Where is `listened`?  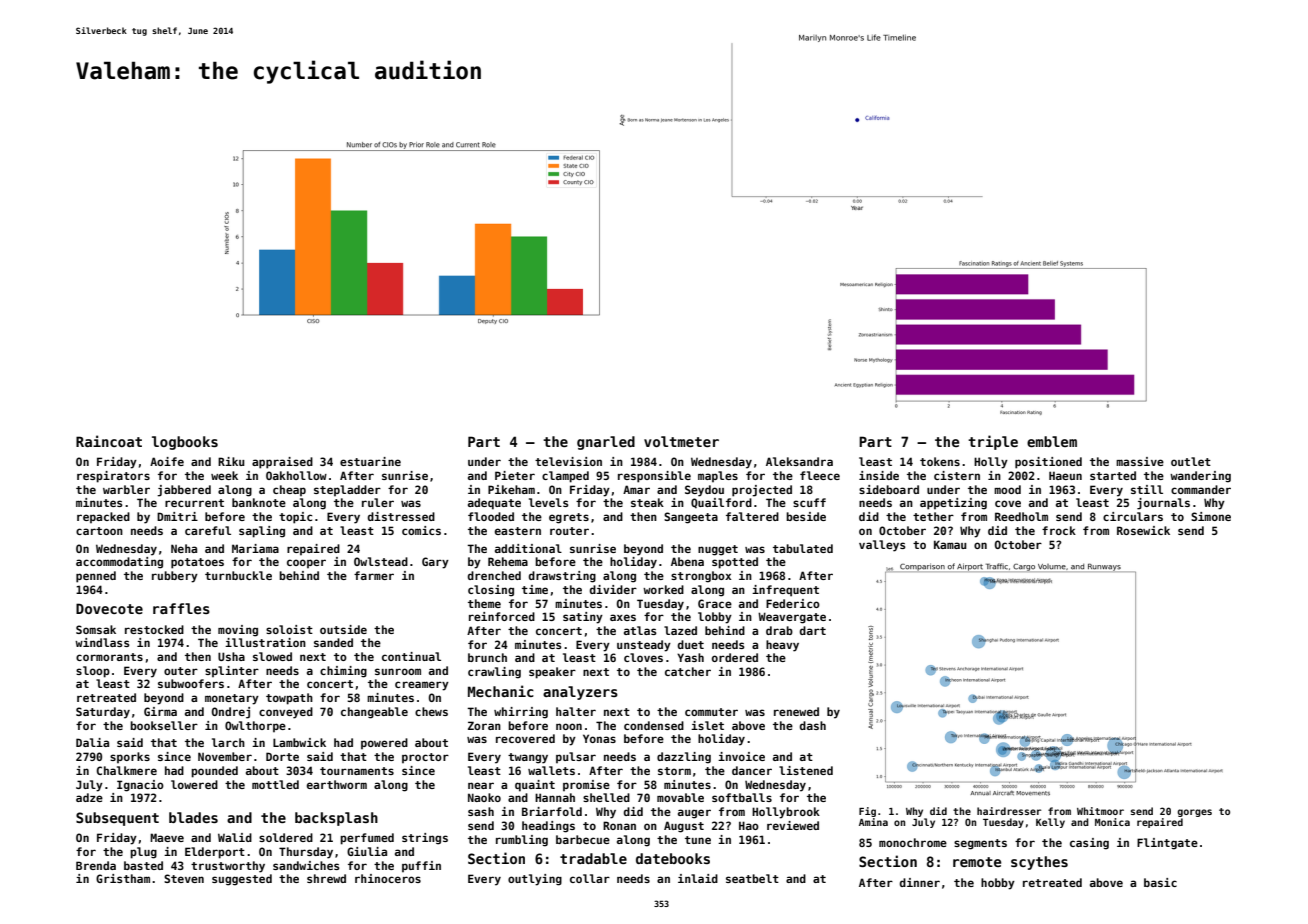 listened is located at coordinates (806, 770).
